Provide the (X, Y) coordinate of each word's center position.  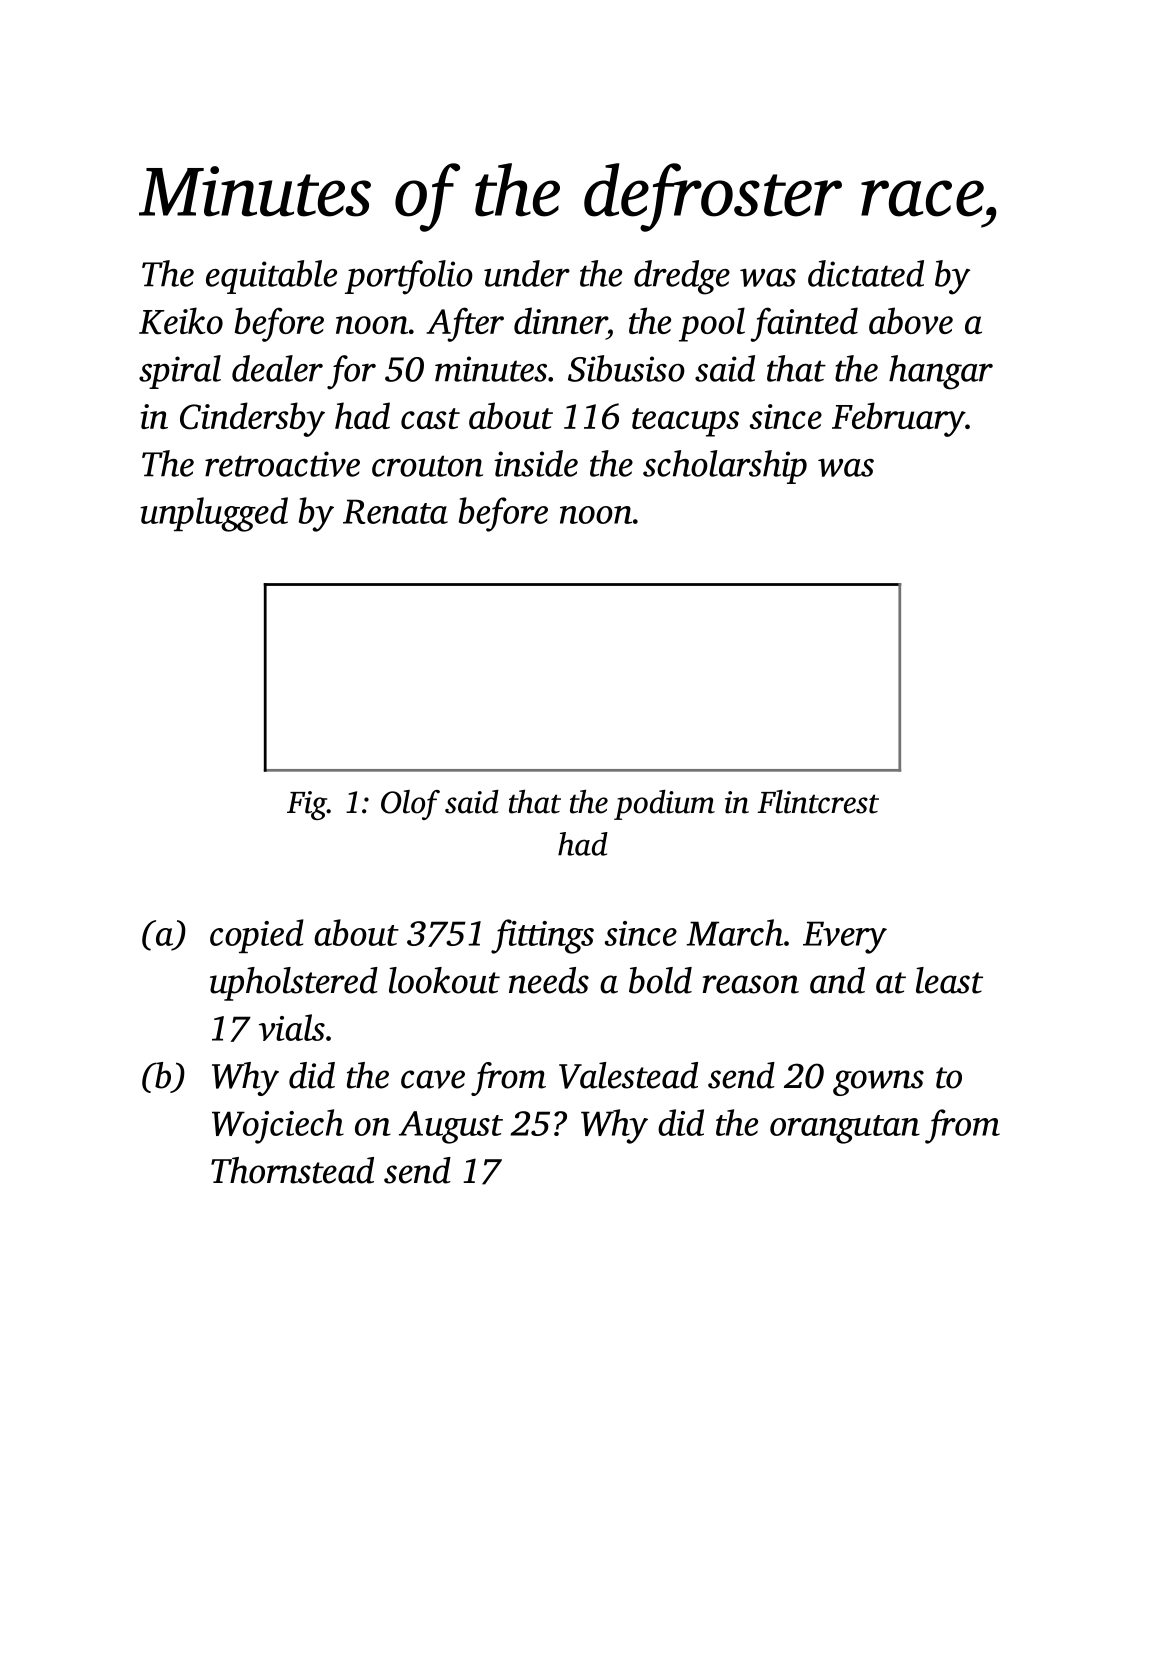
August (451, 1127)
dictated (866, 273)
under (527, 273)
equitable (271, 277)
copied (257, 936)
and (837, 980)
